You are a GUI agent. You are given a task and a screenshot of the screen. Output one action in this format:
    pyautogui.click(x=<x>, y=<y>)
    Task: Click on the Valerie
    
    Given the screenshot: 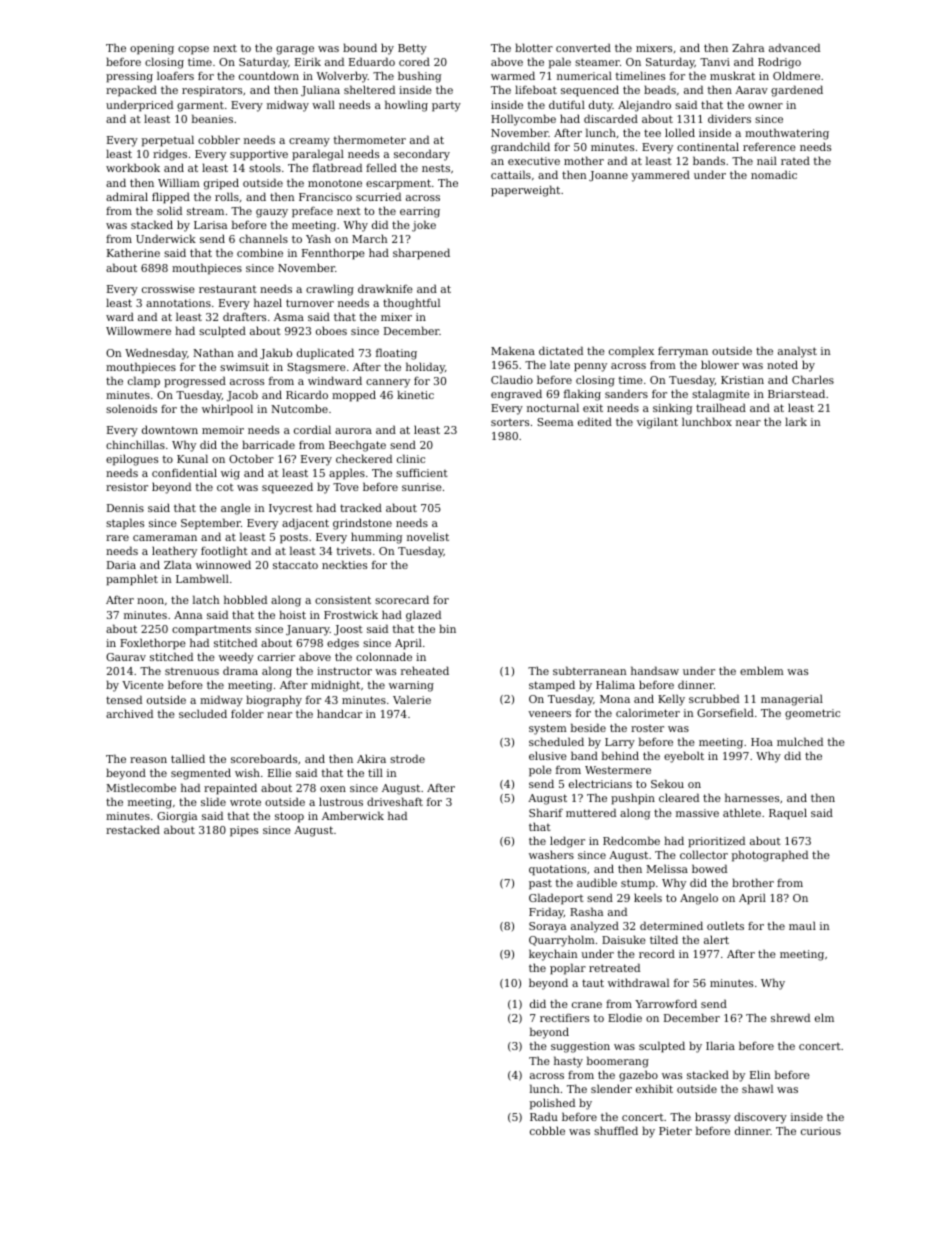 What is the action you would take?
    pyautogui.click(x=412, y=699)
